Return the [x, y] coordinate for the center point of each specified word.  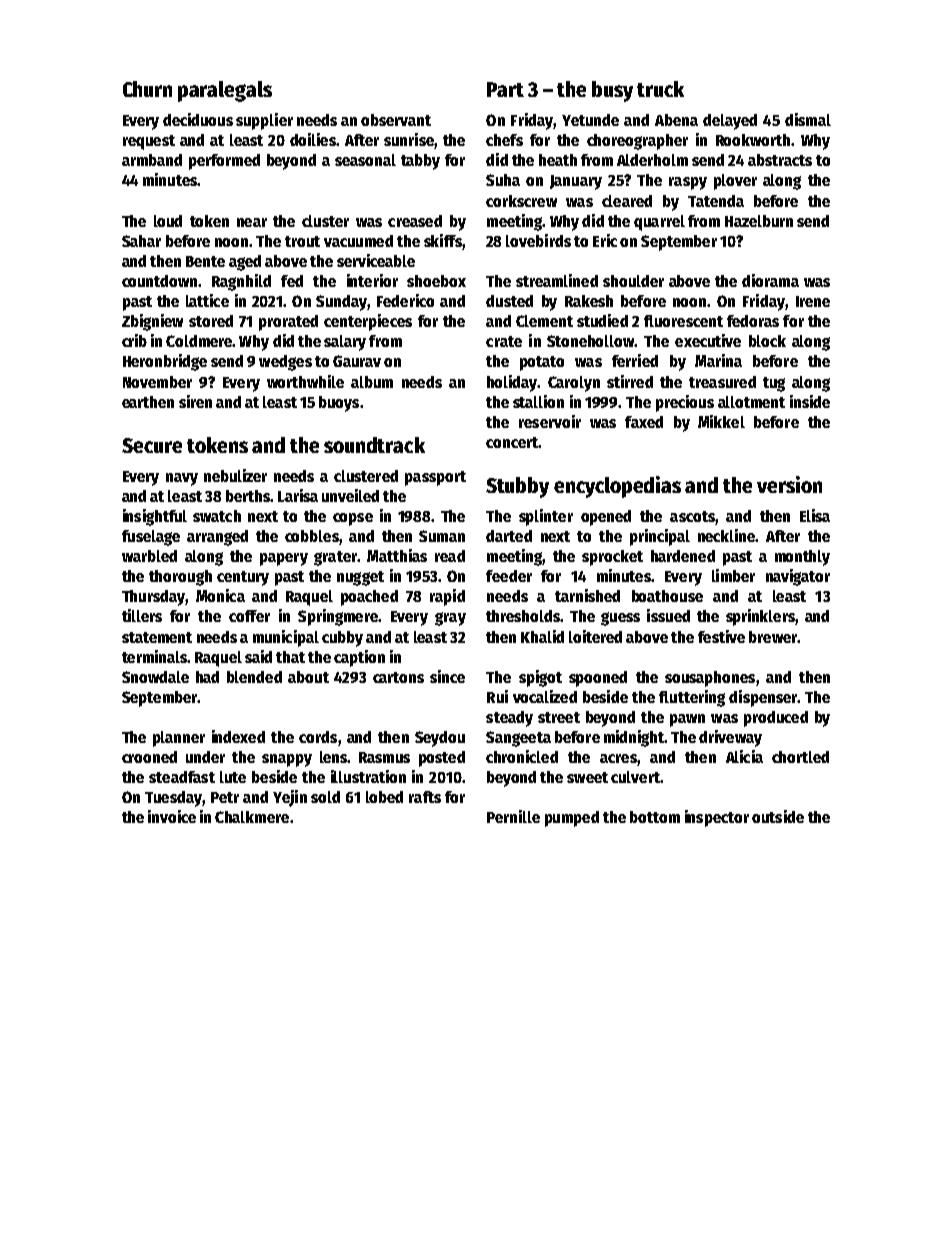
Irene [813, 301]
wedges [285, 363]
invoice [172, 816]
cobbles [312, 536]
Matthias [397, 555]
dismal [808, 119]
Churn [147, 89]
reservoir [550, 421]
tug [774, 384]
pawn [687, 720]
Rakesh [589, 301]
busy [612, 91]
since [447, 676]
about [308, 677]
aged [245, 263]
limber [733, 575]
